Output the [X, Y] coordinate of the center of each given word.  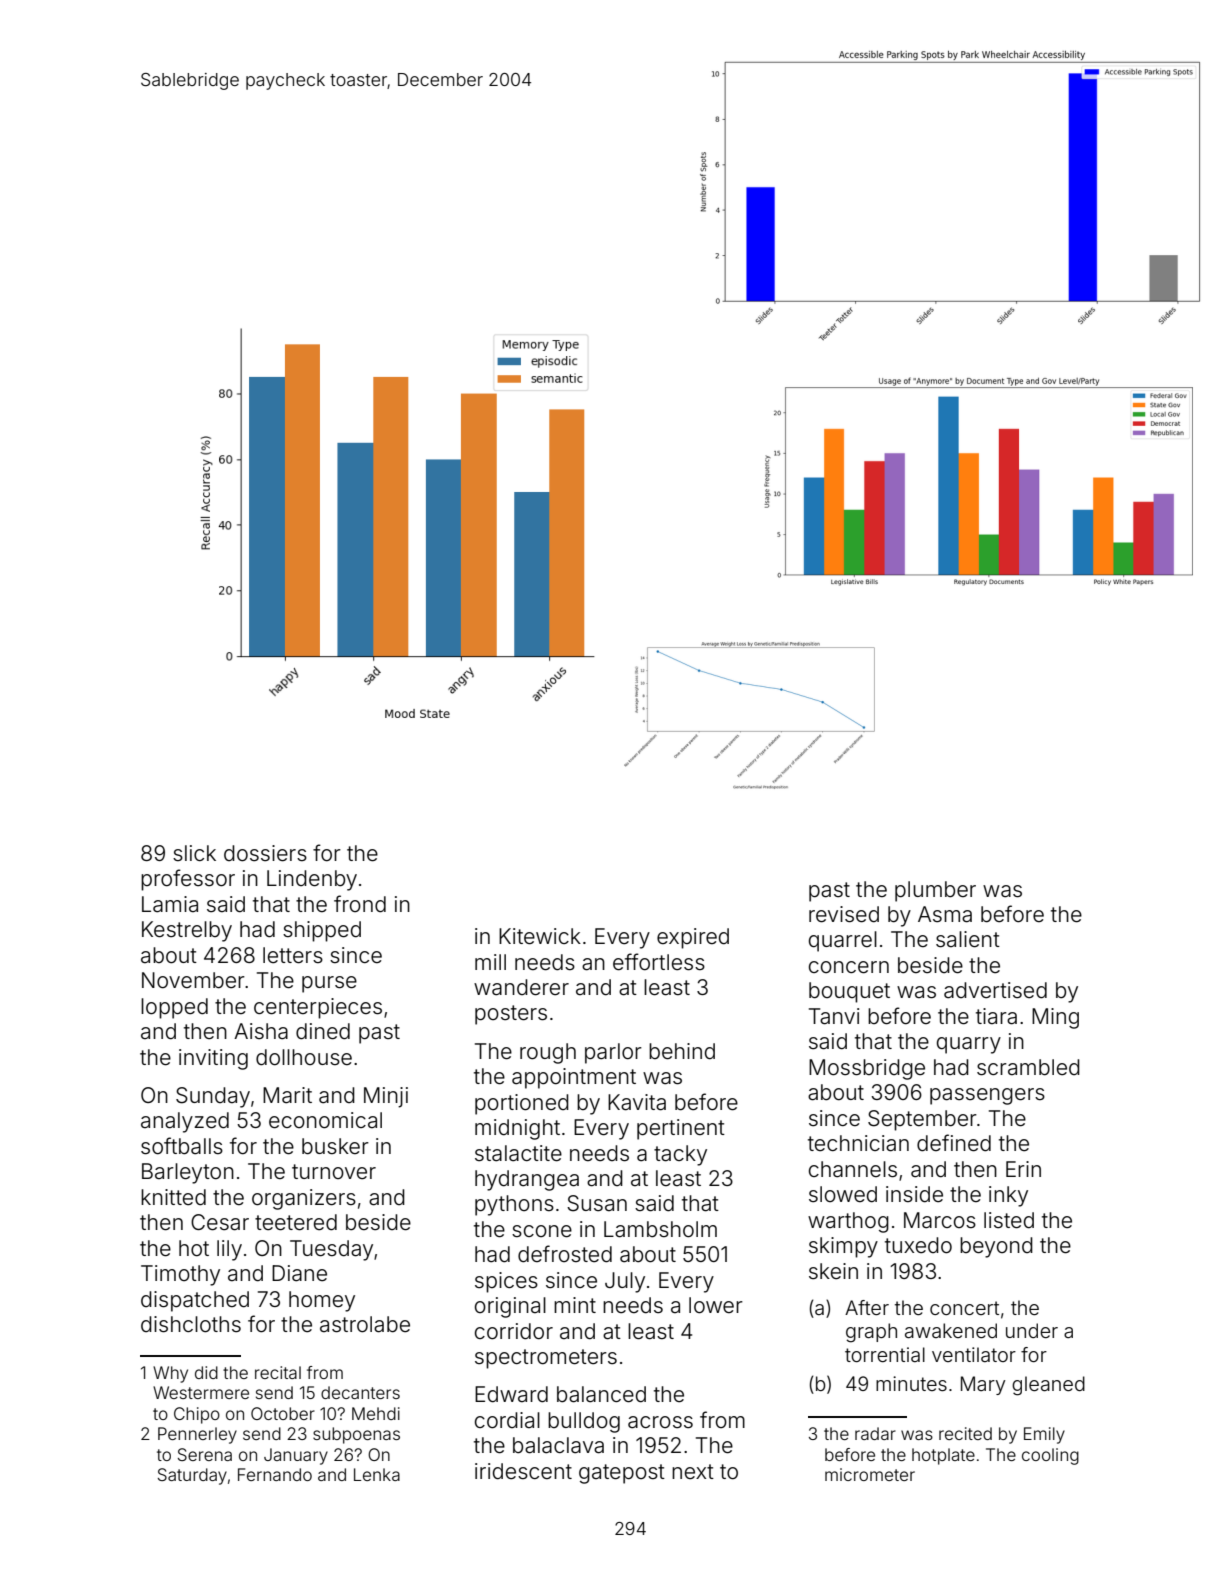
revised [844, 914]
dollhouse [304, 1057]
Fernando [275, 1474]
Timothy [180, 1275]
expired [693, 938]
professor [188, 880]
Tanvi [834, 1016]
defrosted [565, 1254]
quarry [969, 1045]
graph [871, 1333]
